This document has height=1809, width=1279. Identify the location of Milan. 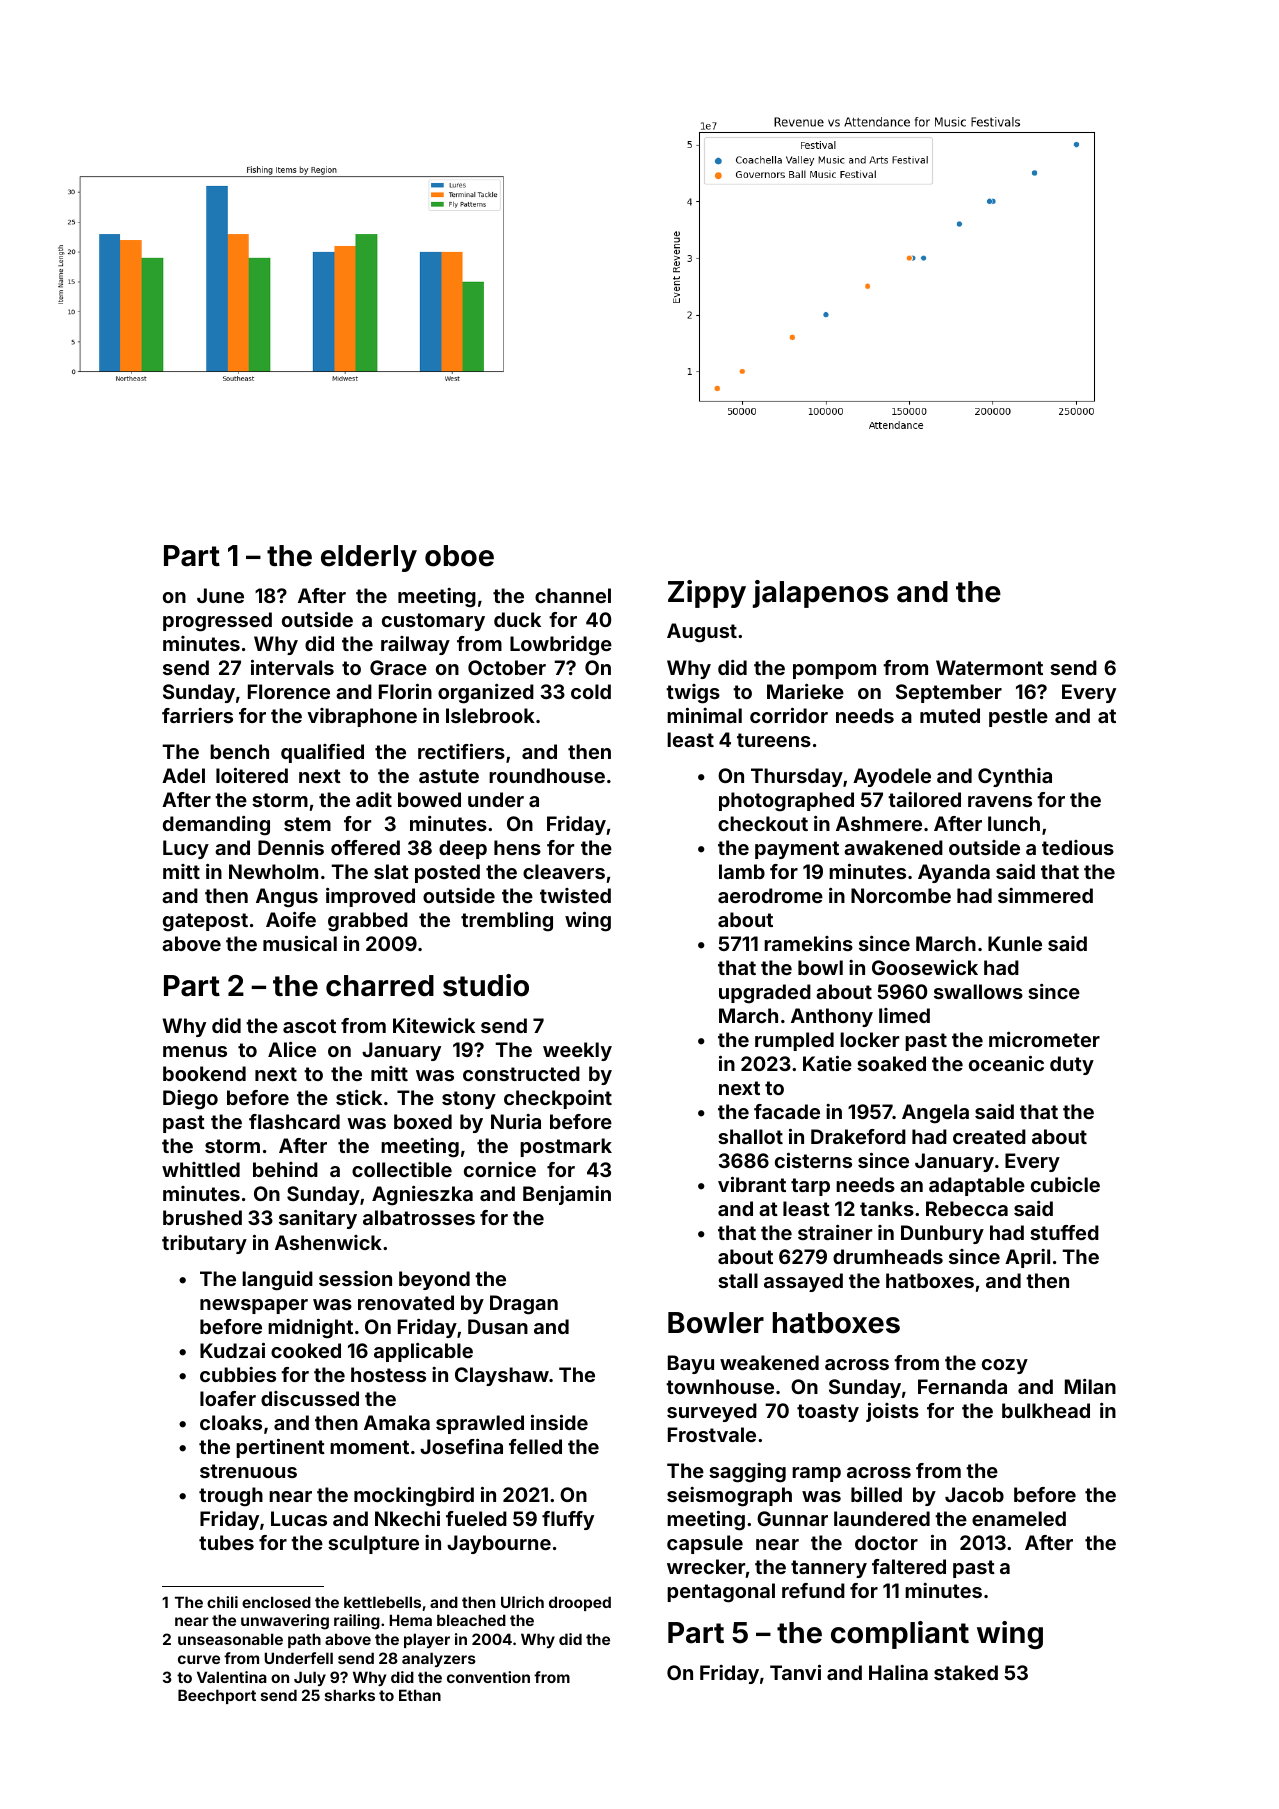
(1090, 1386).
